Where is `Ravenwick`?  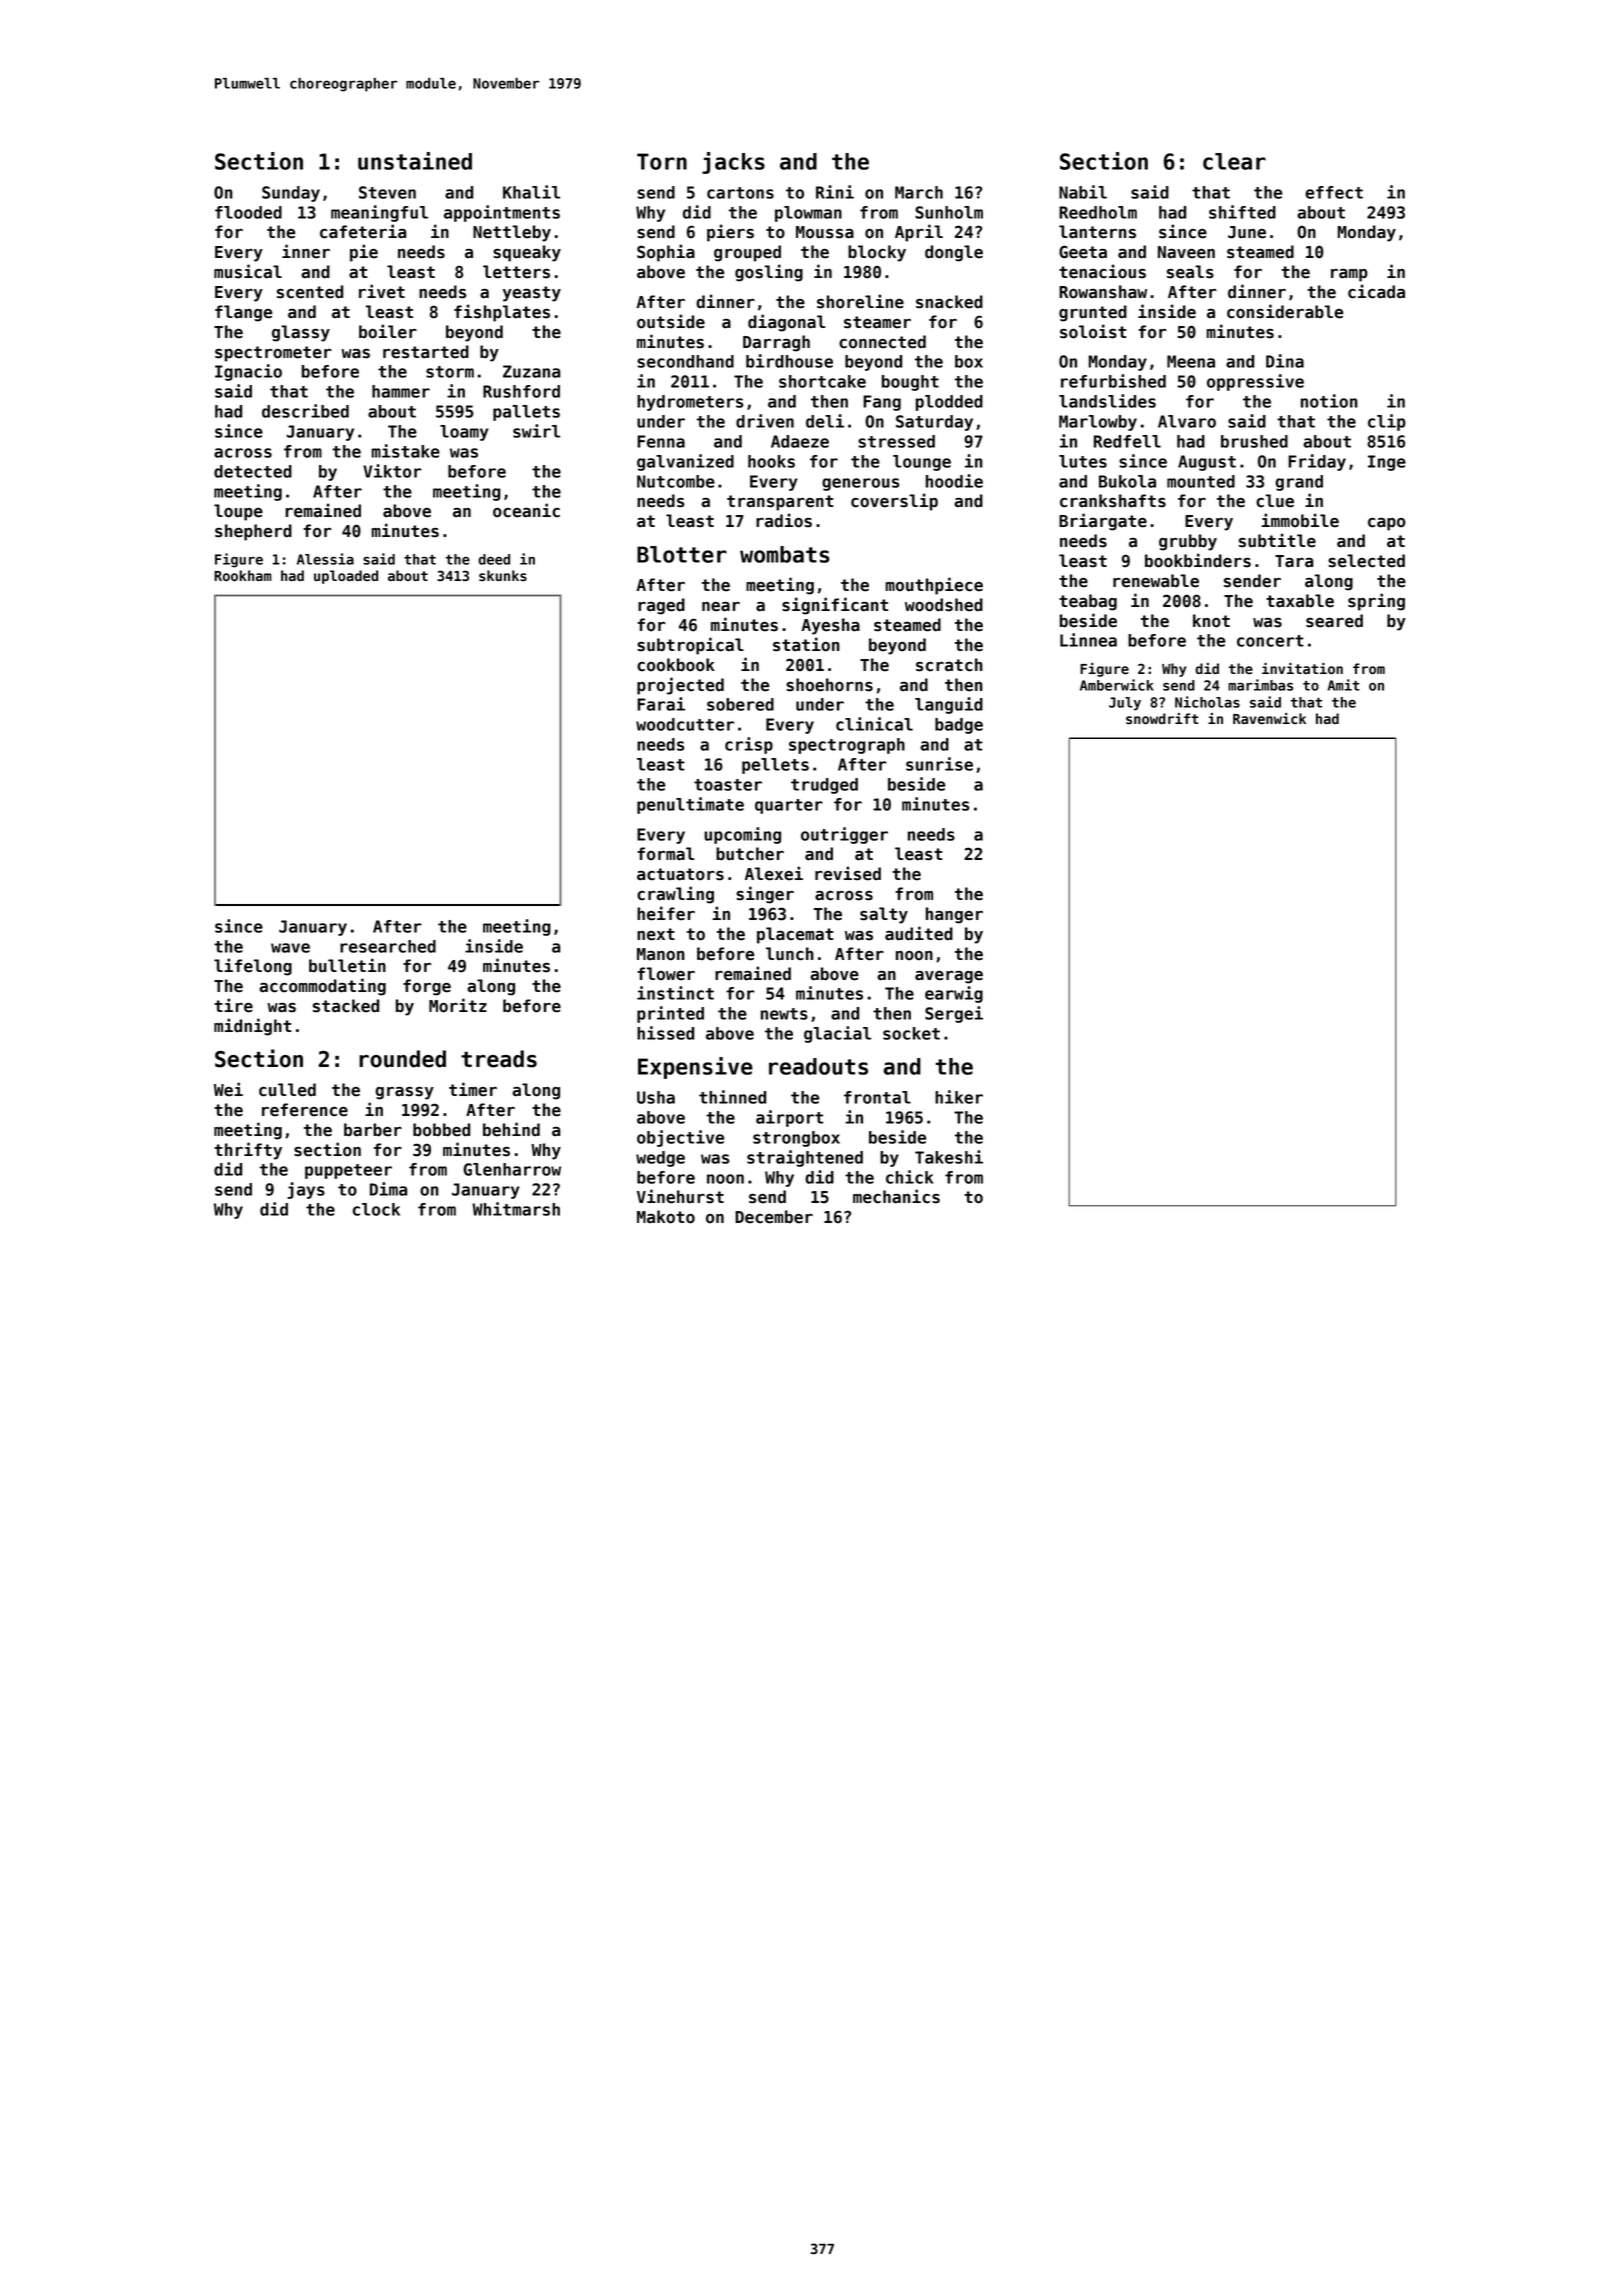
Ravenwick is located at coordinates (1269, 718).
